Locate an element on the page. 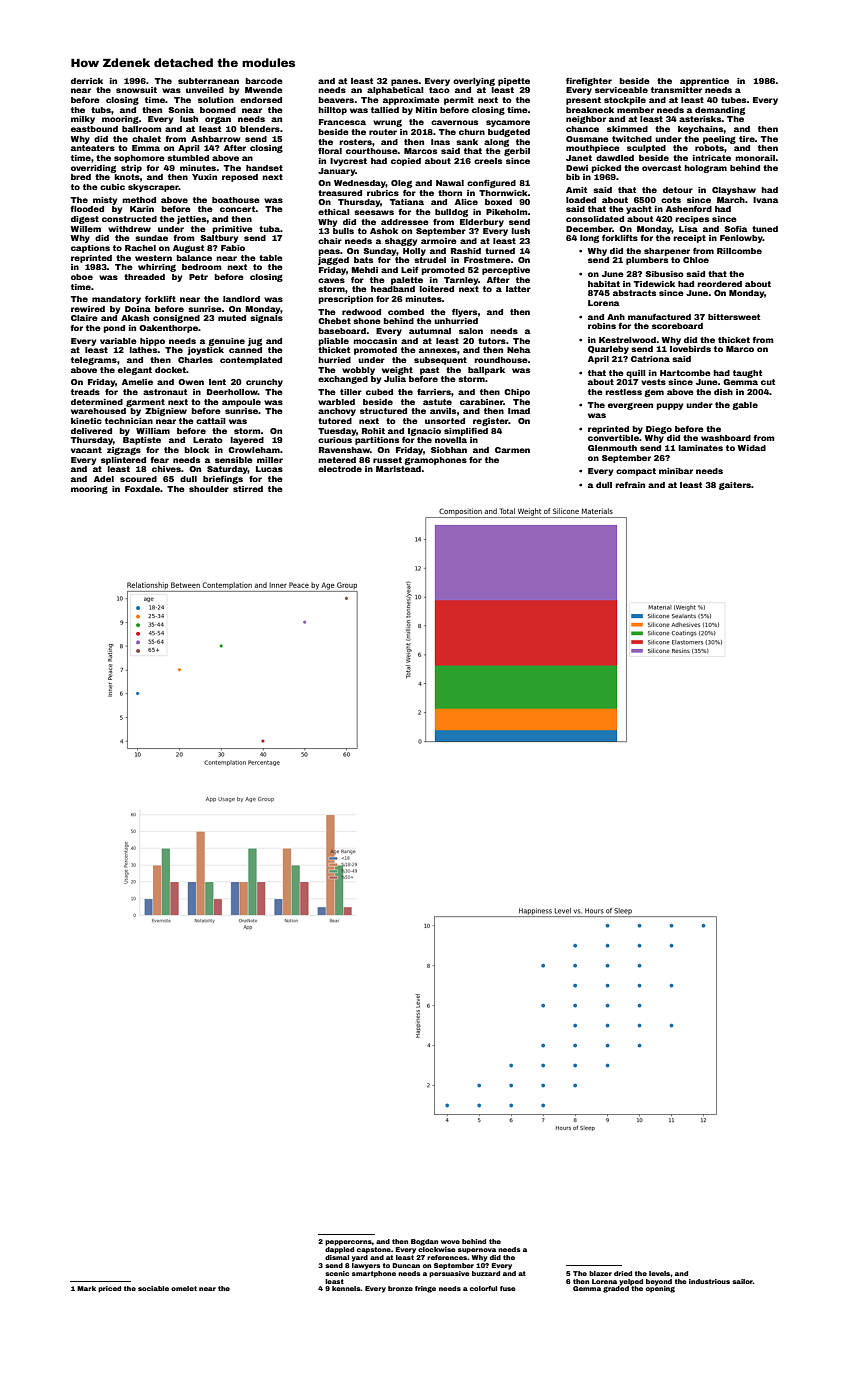  gaiters is located at coordinates (735, 486).
